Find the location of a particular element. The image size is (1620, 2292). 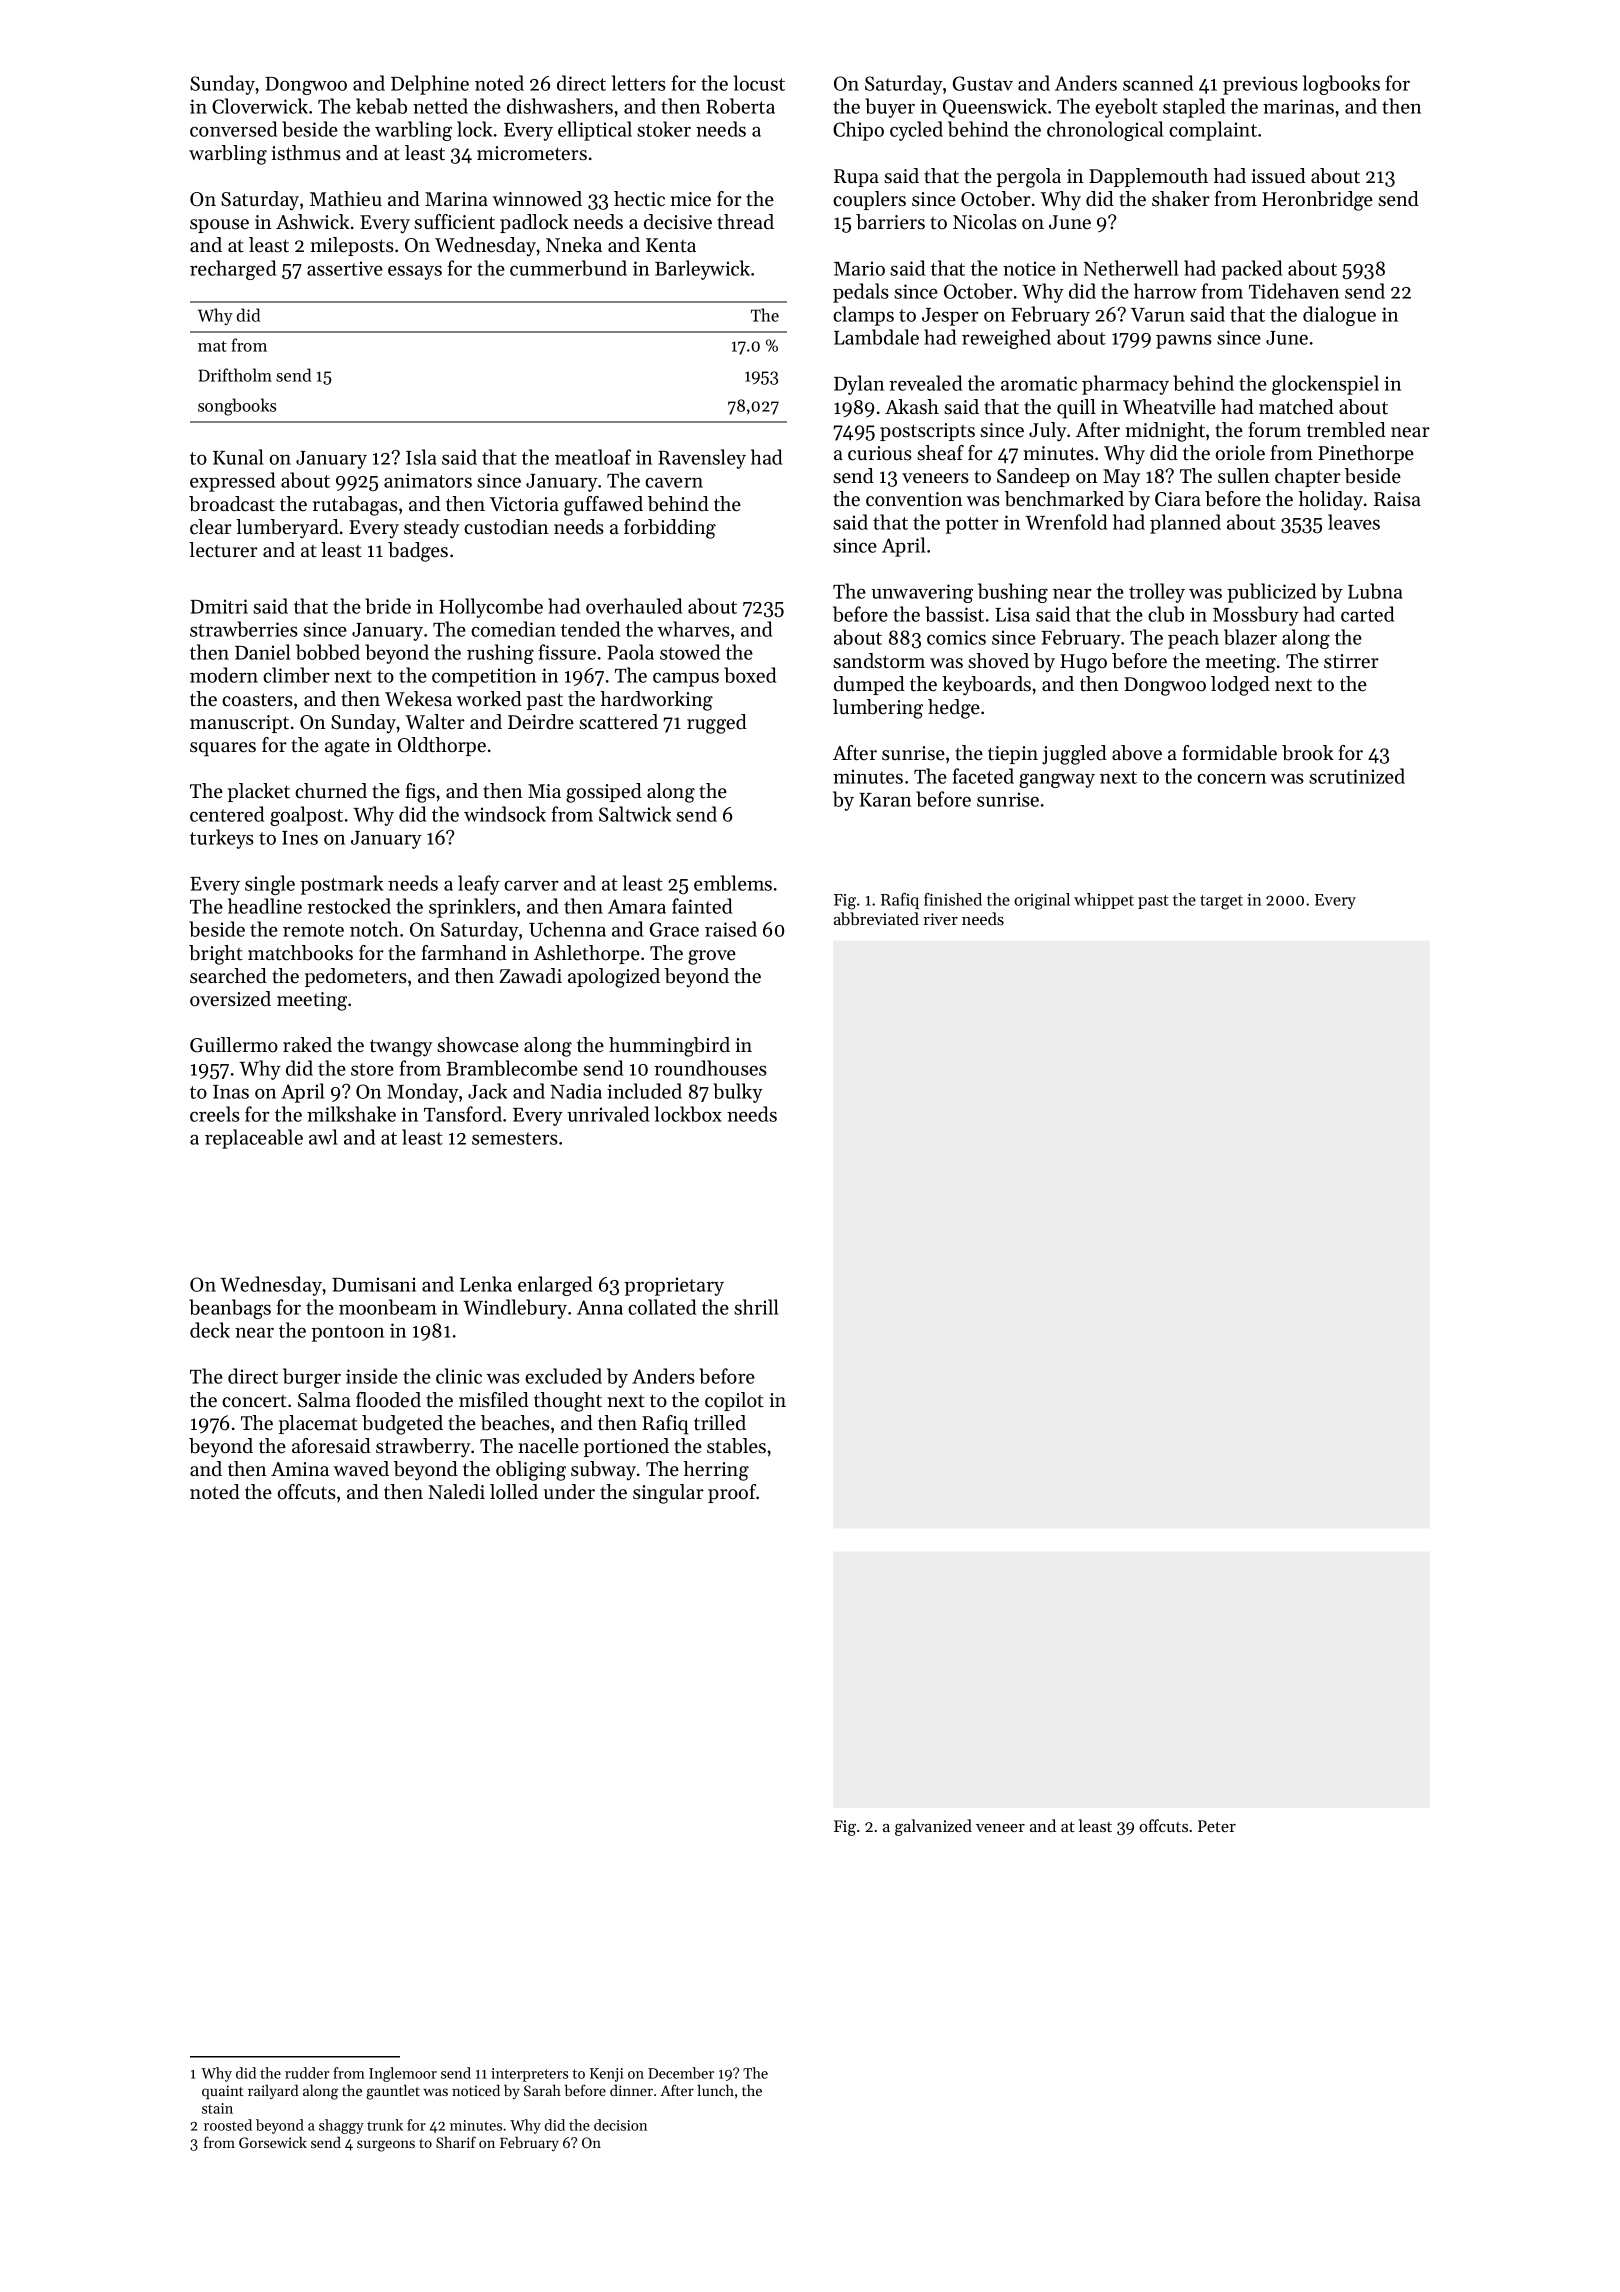

Peter is located at coordinates (1217, 1826).
